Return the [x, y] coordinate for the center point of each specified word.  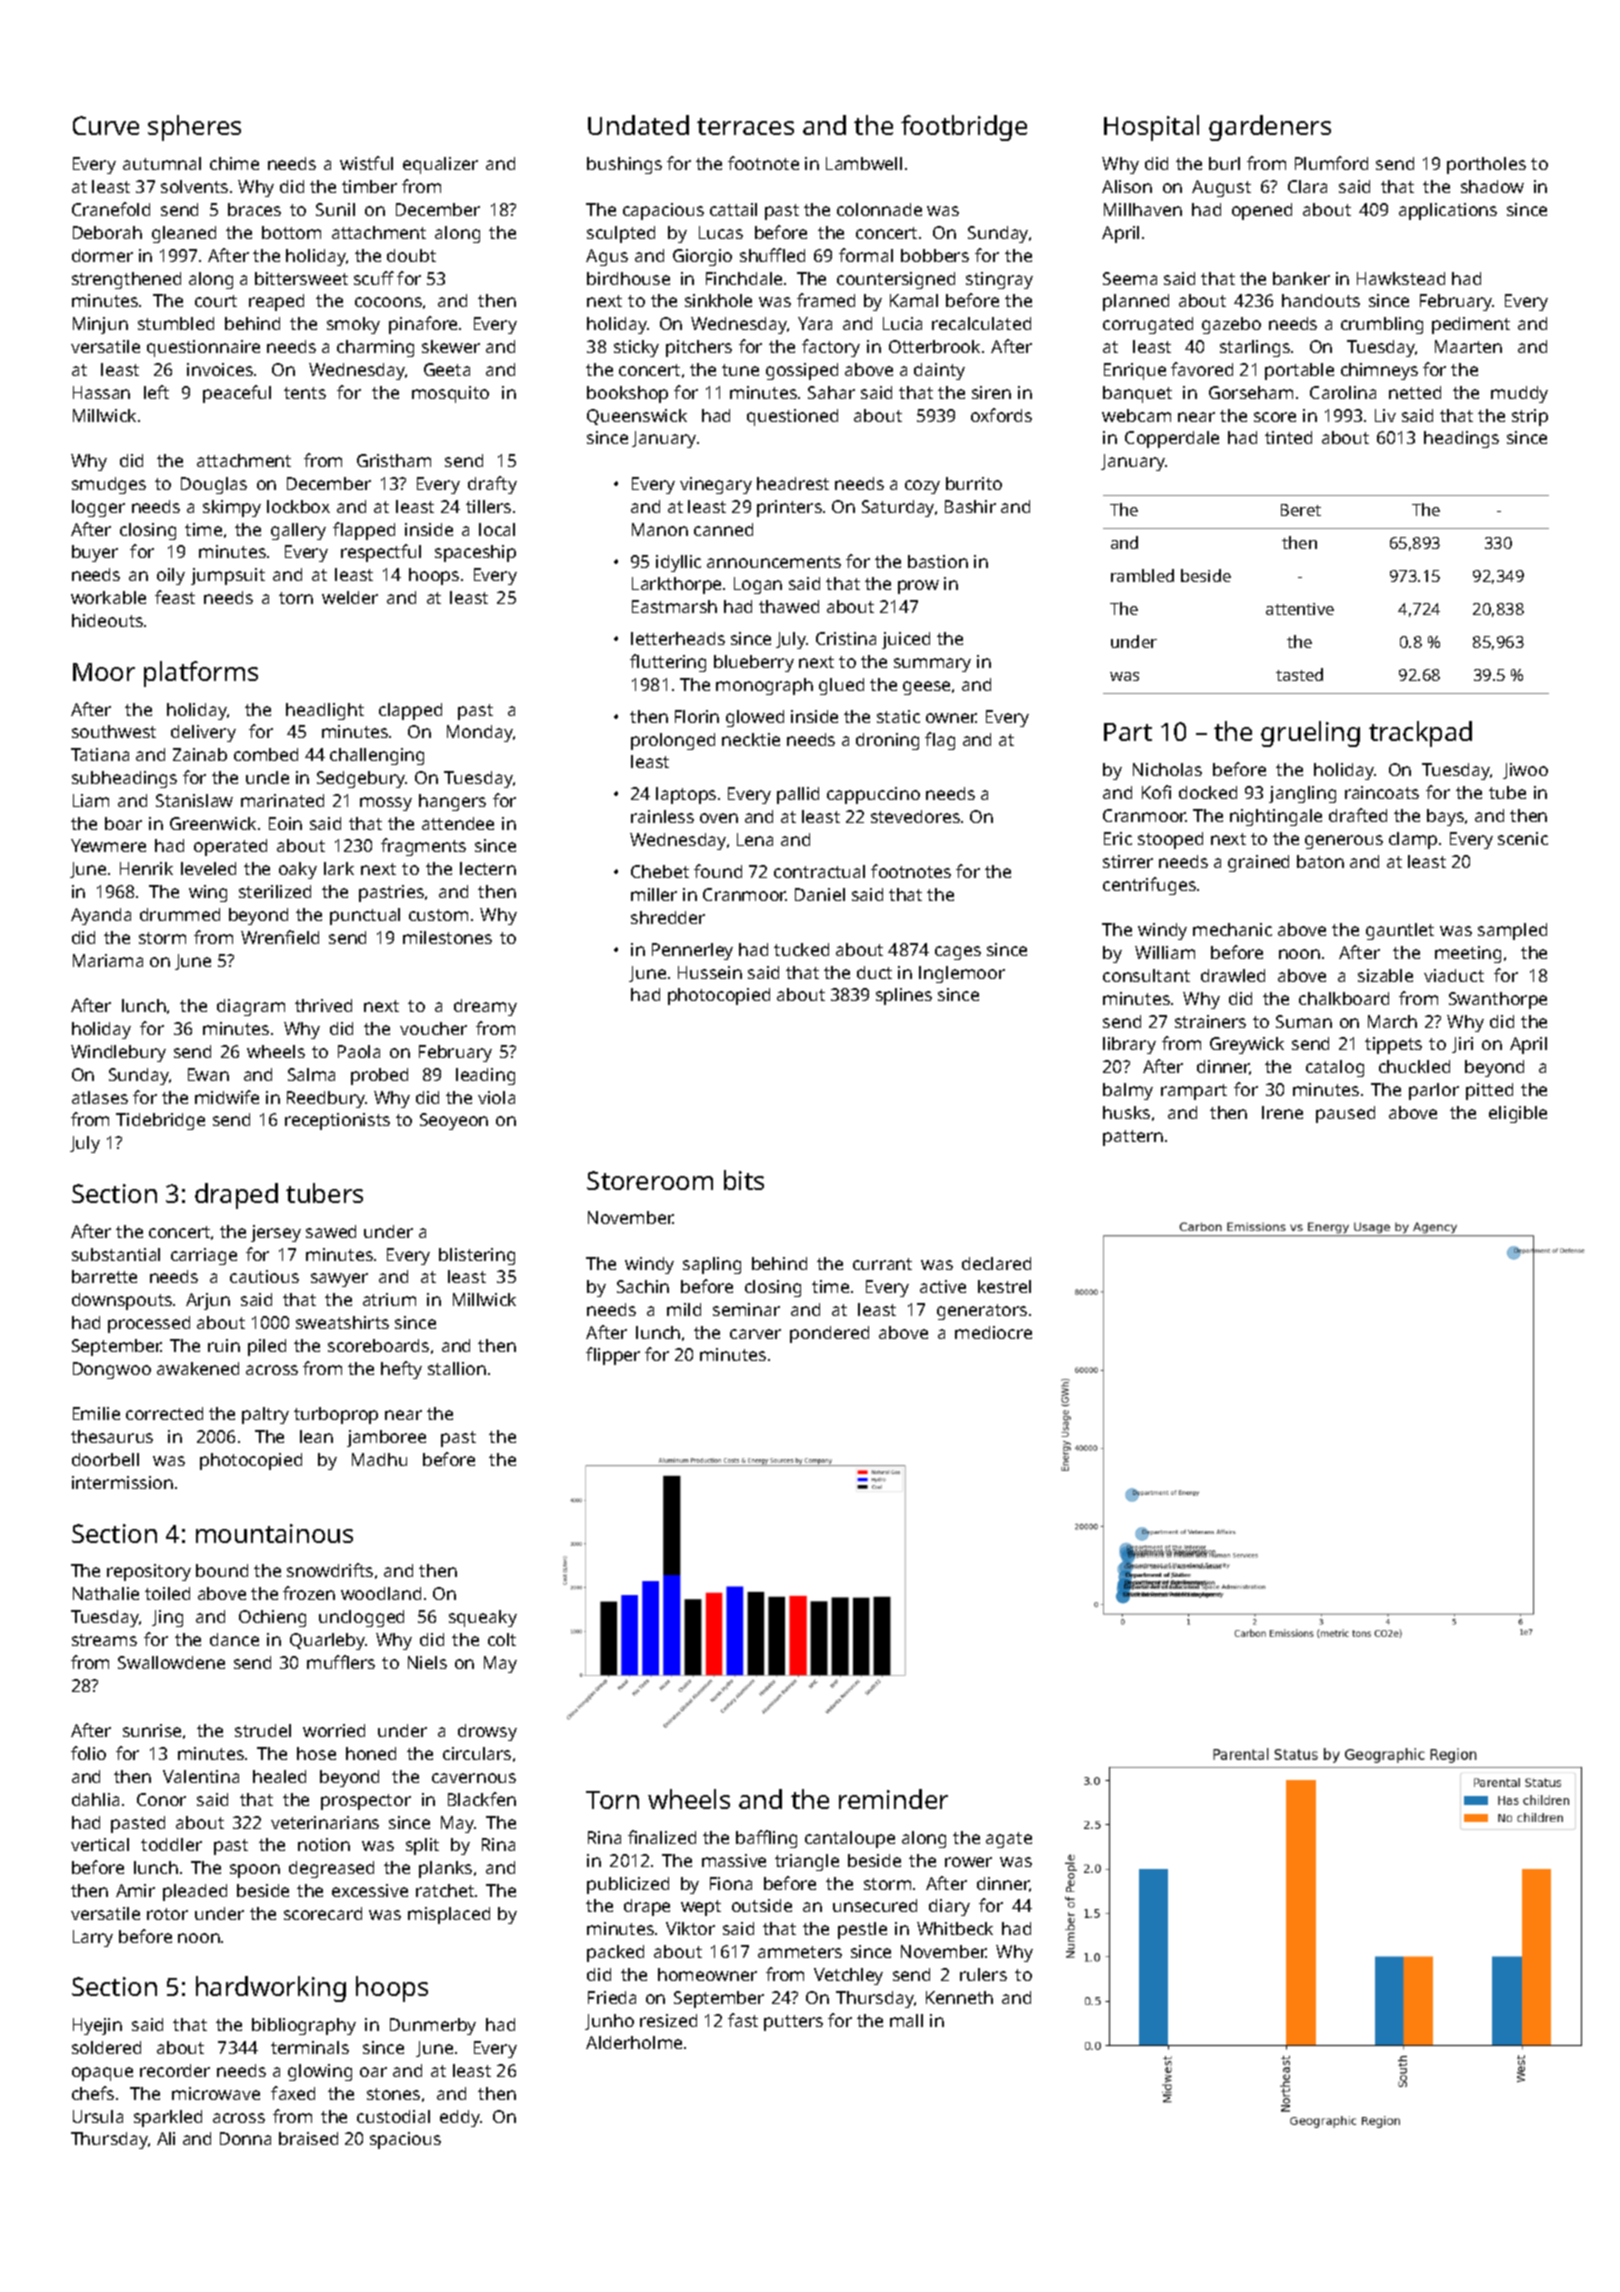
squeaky [483, 1618]
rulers [983, 1974]
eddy [460, 2118]
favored [1202, 369]
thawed [789, 606]
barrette [104, 1276]
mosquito [450, 394]
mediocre [993, 1332]
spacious [405, 2140]
